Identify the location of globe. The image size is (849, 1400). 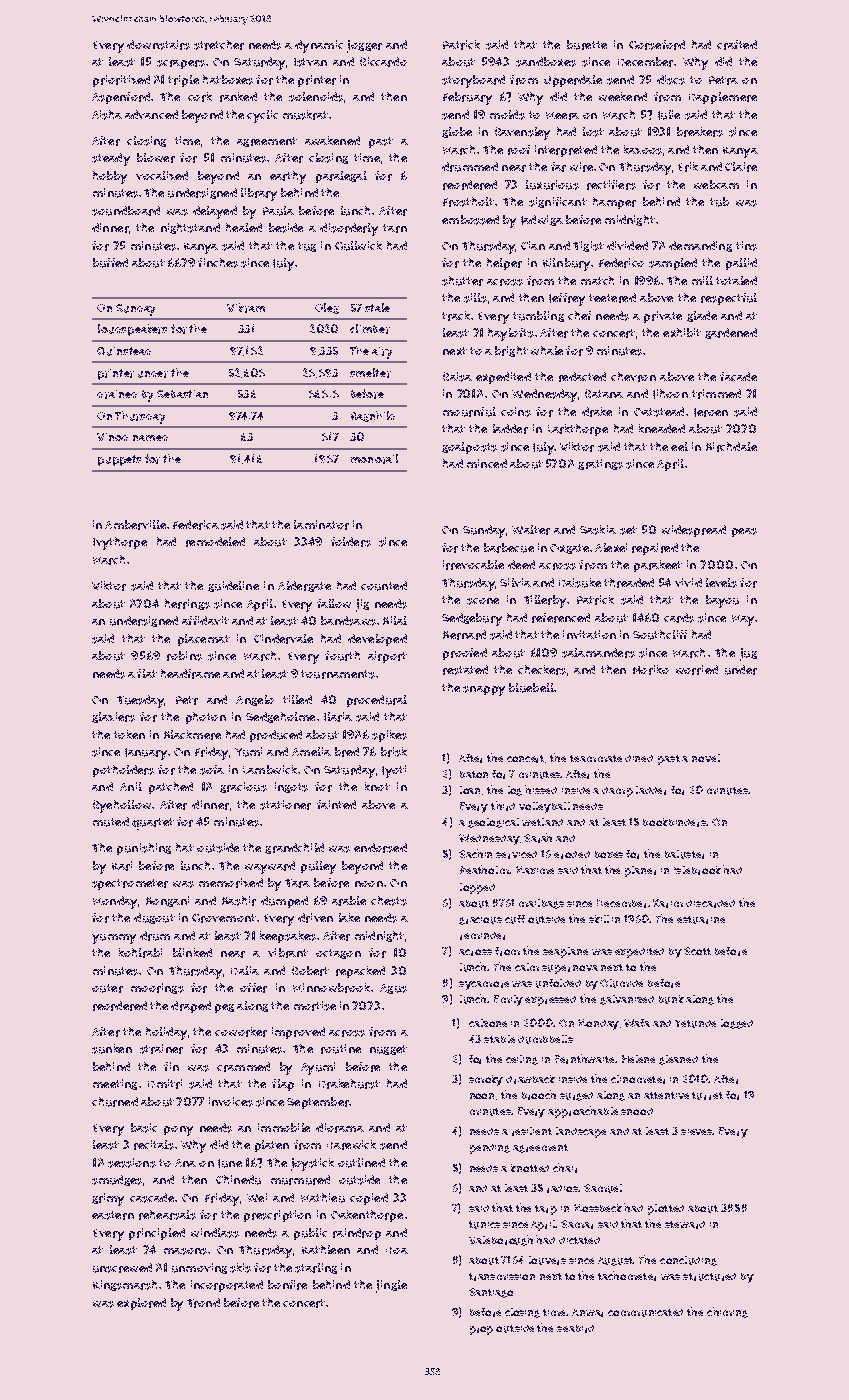
(457, 132).
